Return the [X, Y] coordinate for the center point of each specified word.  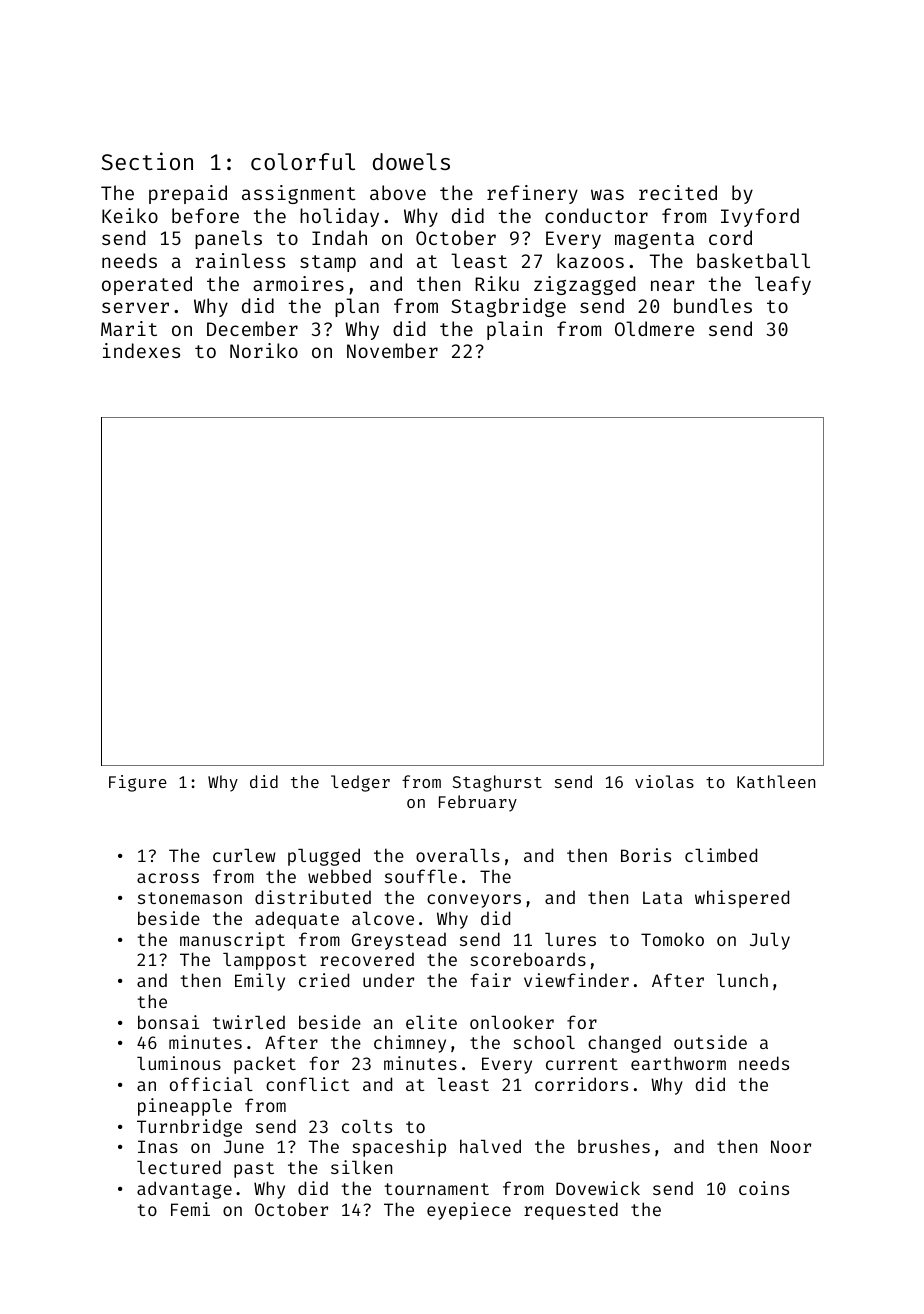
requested [571, 1211]
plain [514, 330]
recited [678, 192]
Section [147, 161]
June [244, 1146]
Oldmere [654, 328]
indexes [141, 350]
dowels [411, 161]
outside [710, 1042]
